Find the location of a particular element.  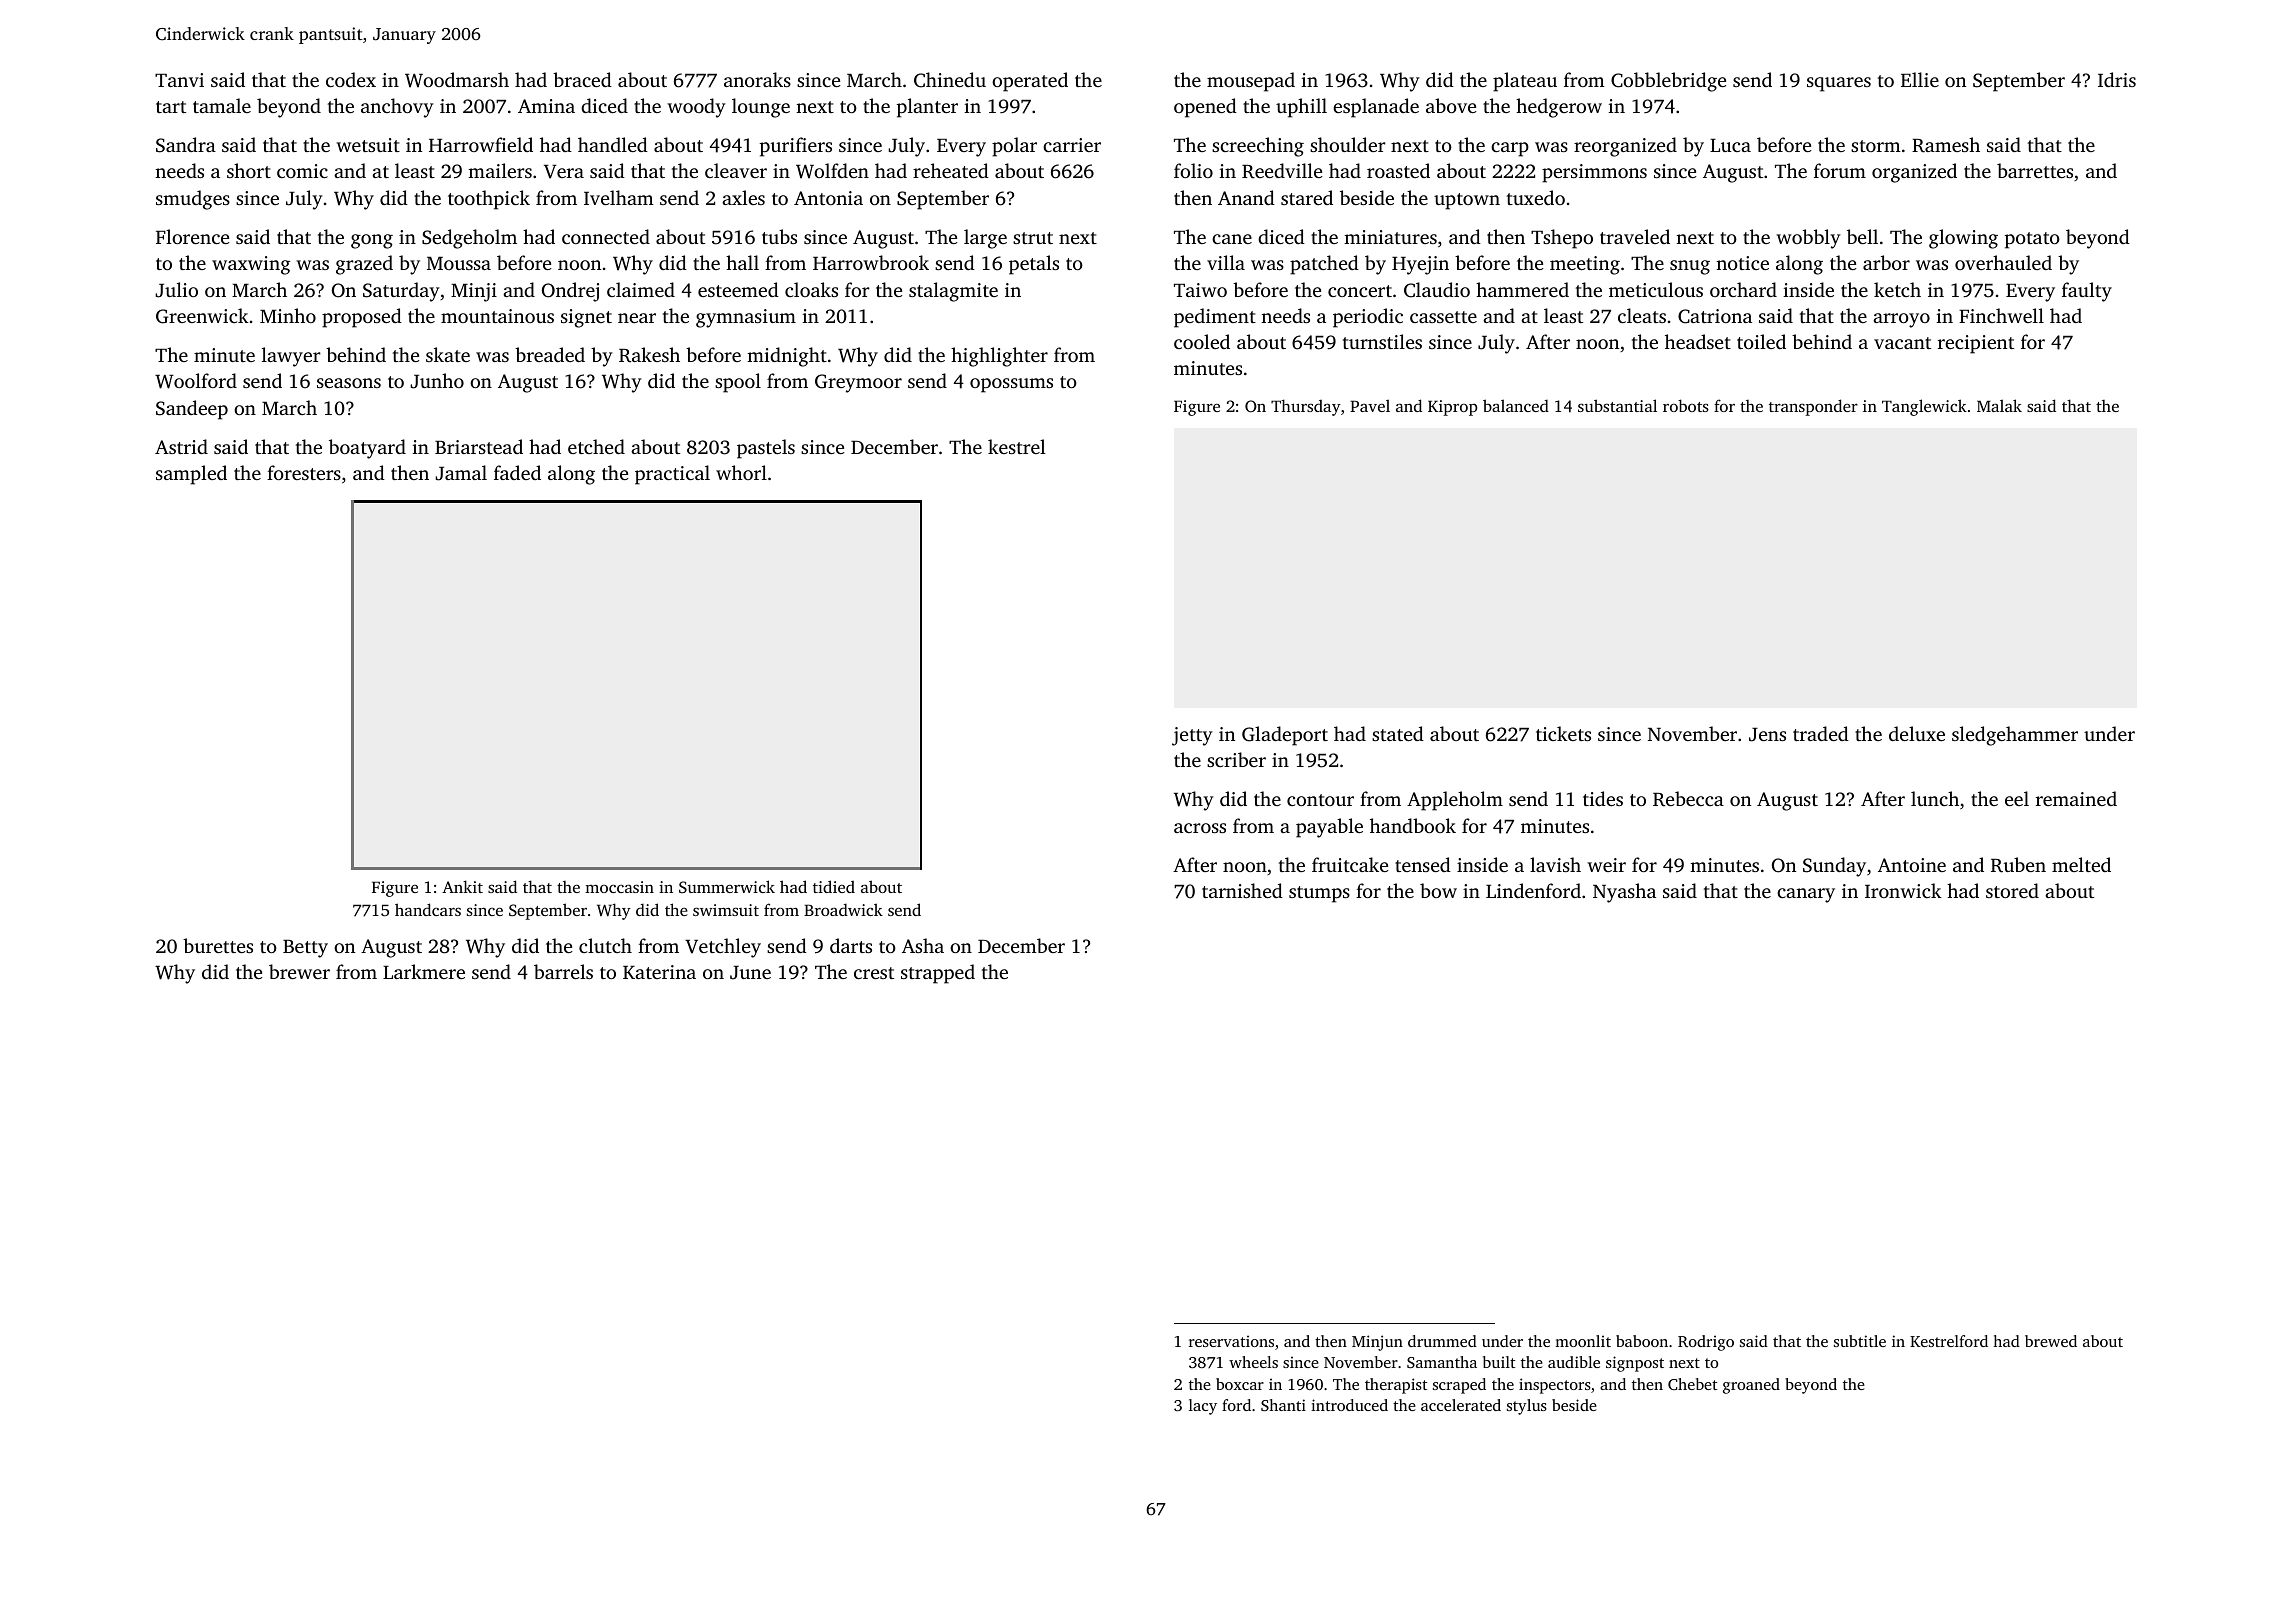

moccasin is located at coordinates (619, 887).
